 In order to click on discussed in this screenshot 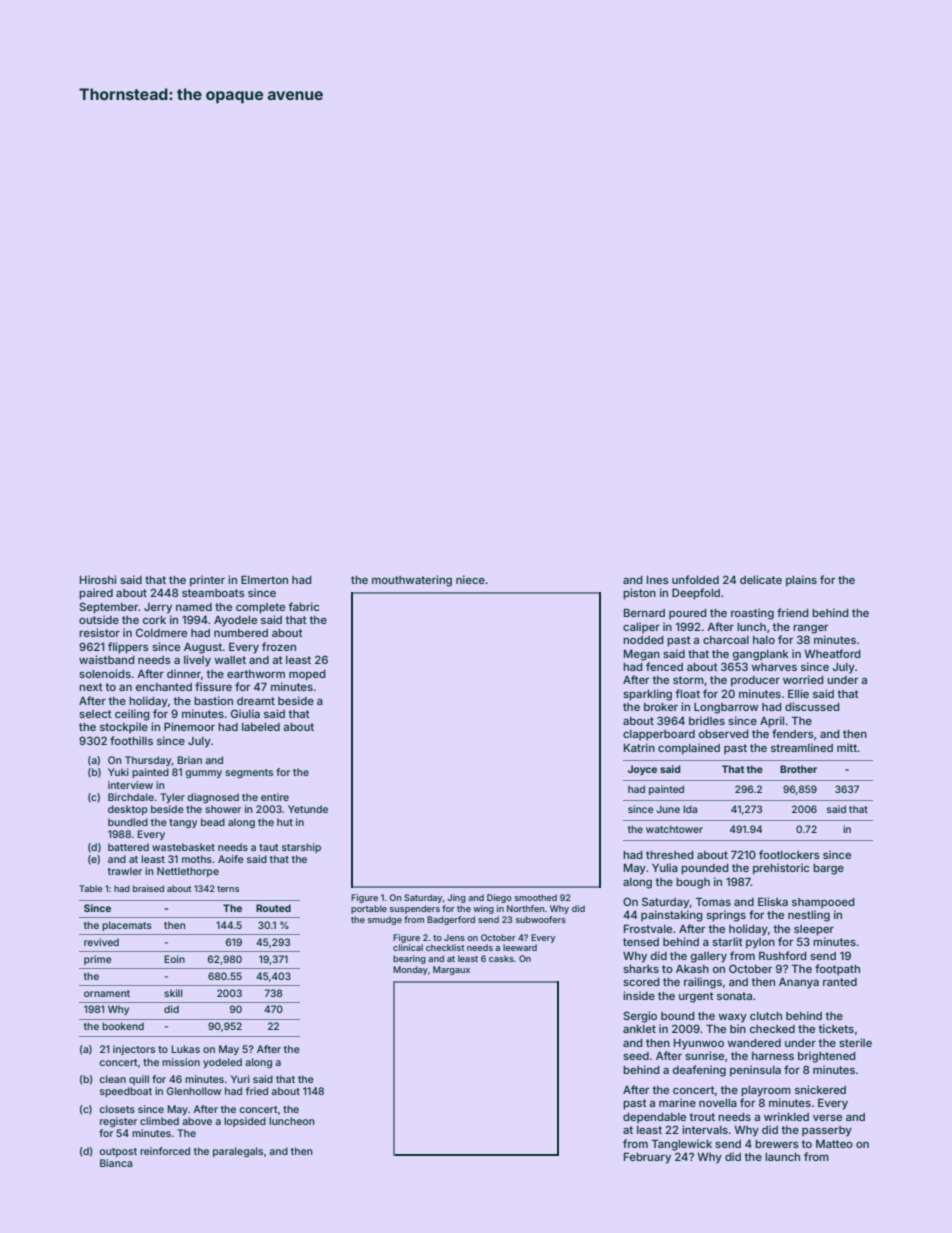, I will do `click(812, 706)`.
